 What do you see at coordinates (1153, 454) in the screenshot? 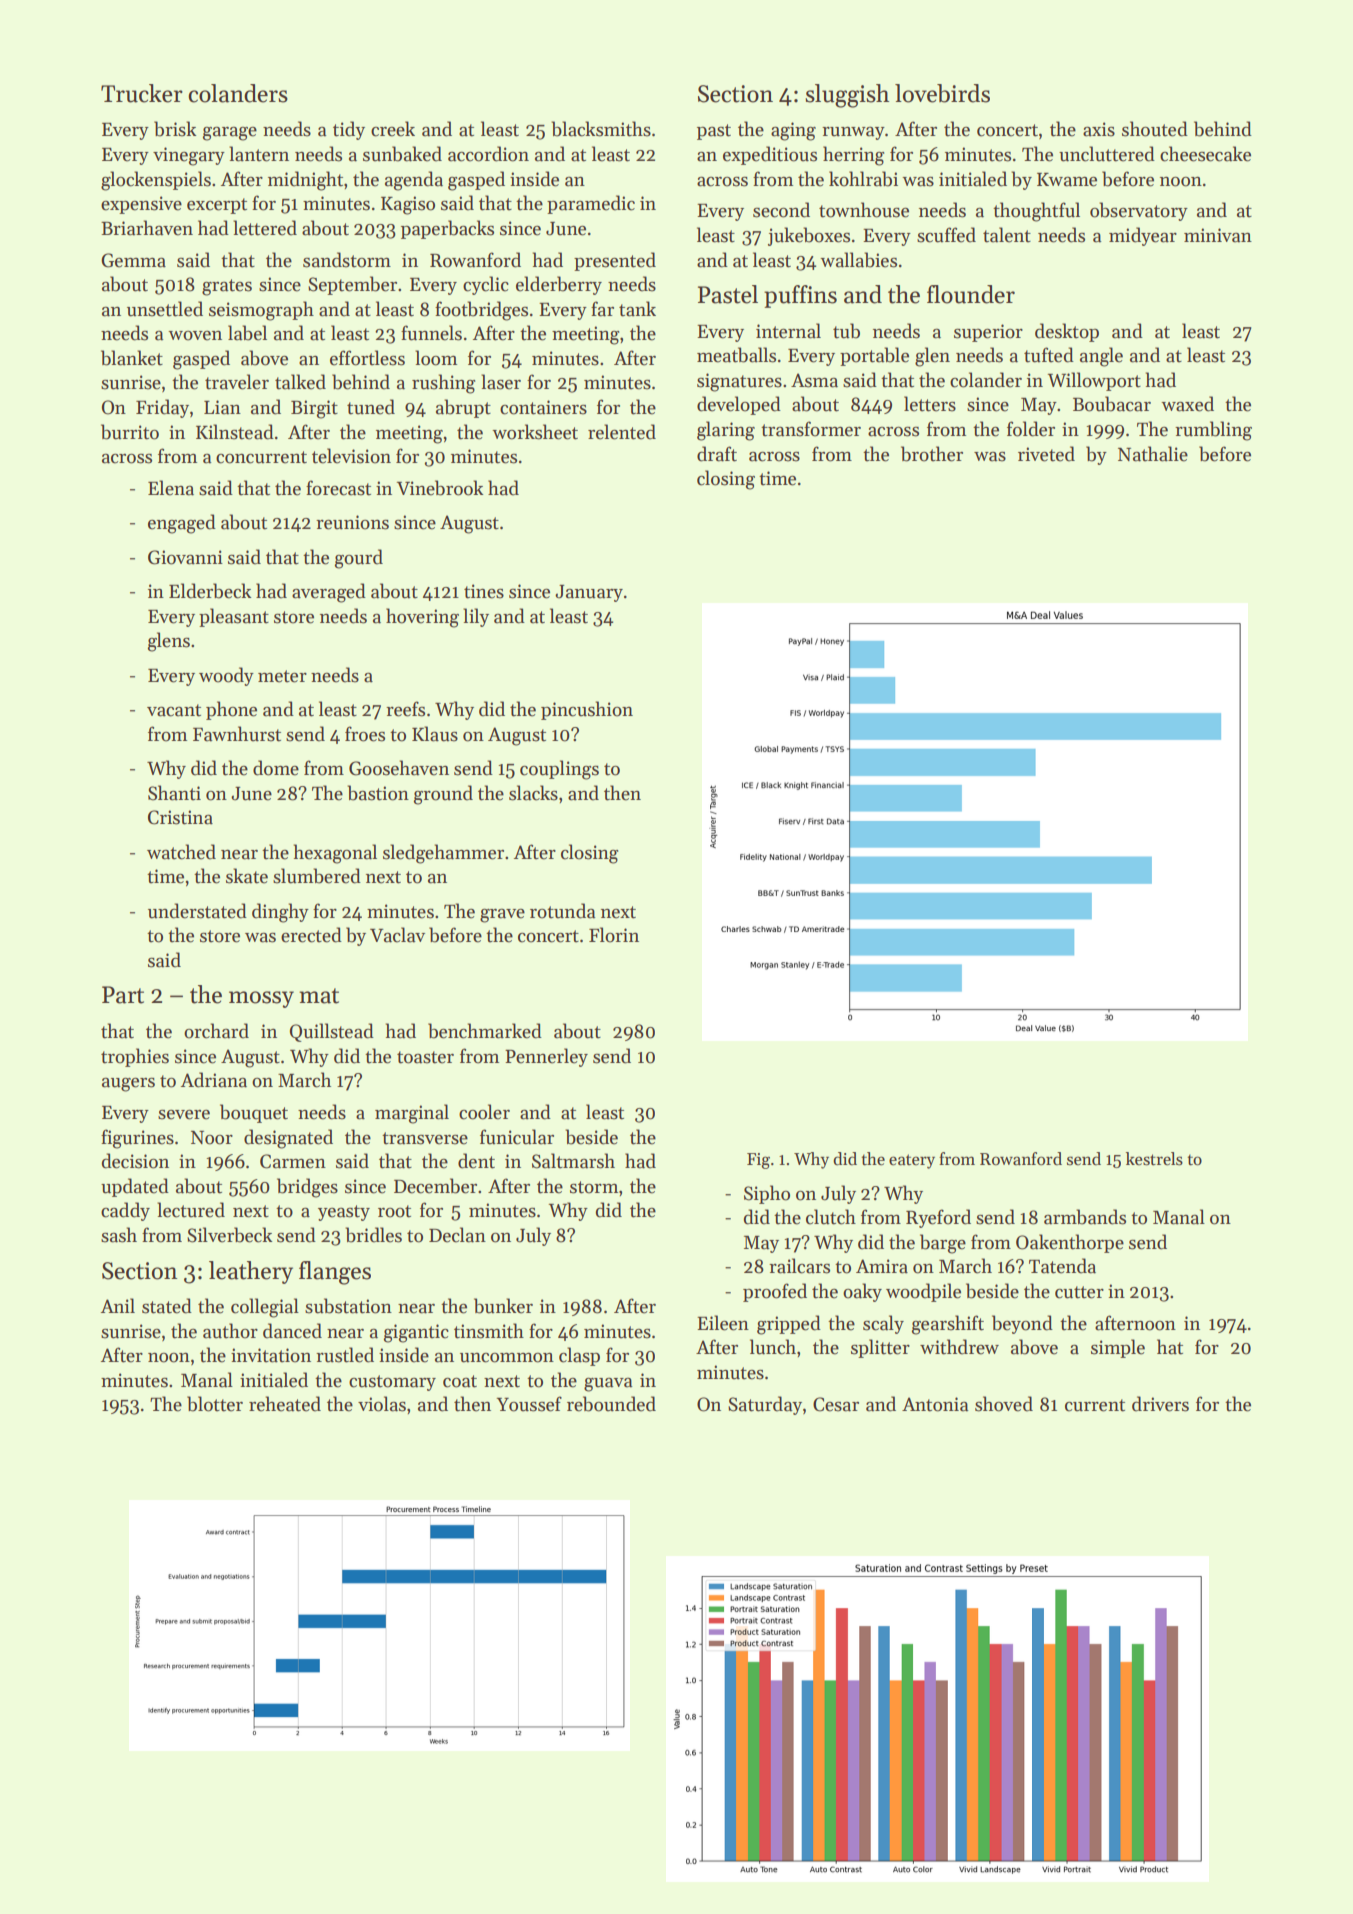
I see `Nathalie` at bounding box center [1153, 454].
